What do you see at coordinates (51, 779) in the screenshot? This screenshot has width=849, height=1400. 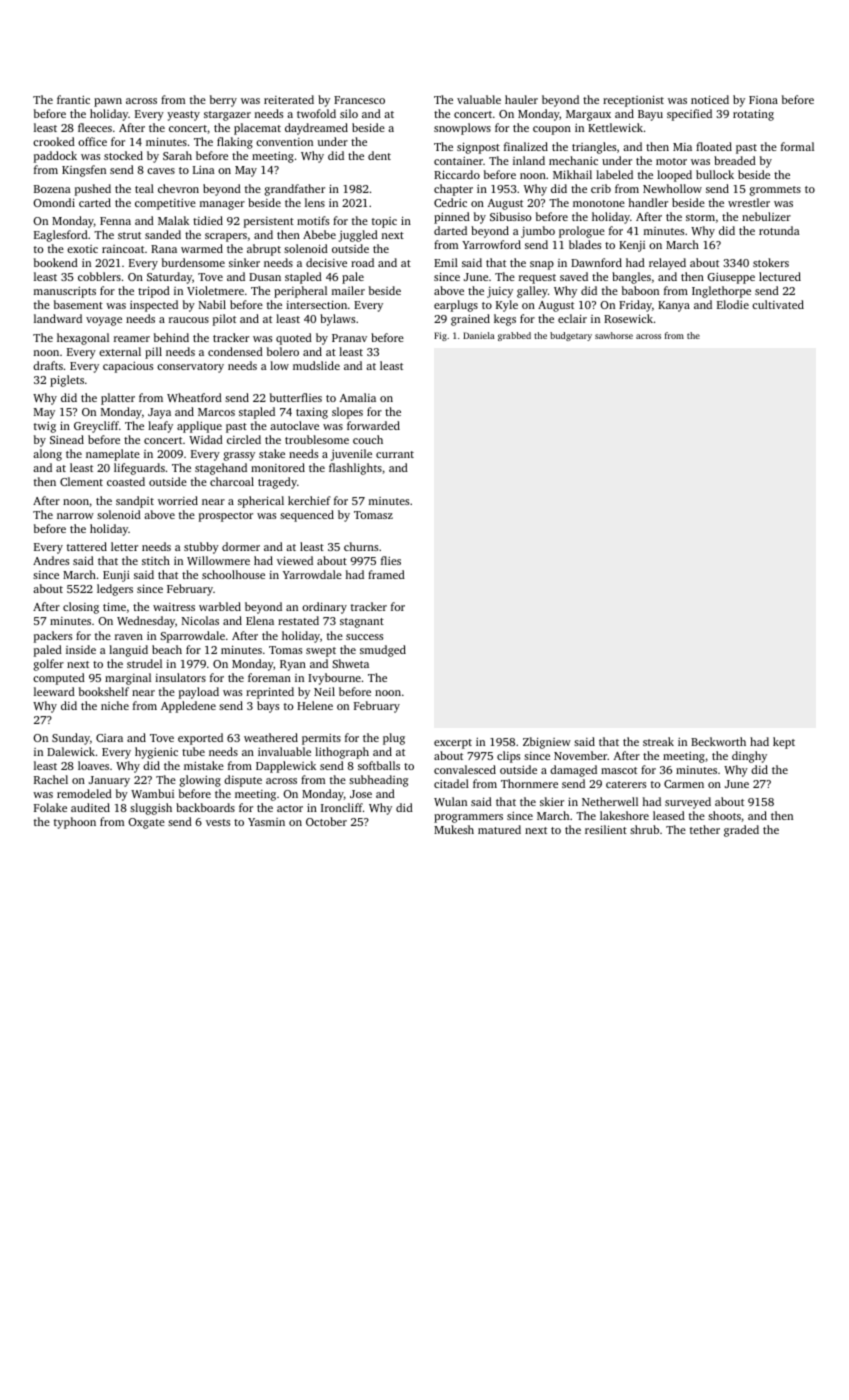 I see `Rachel` at bounding box center [51, 779].
